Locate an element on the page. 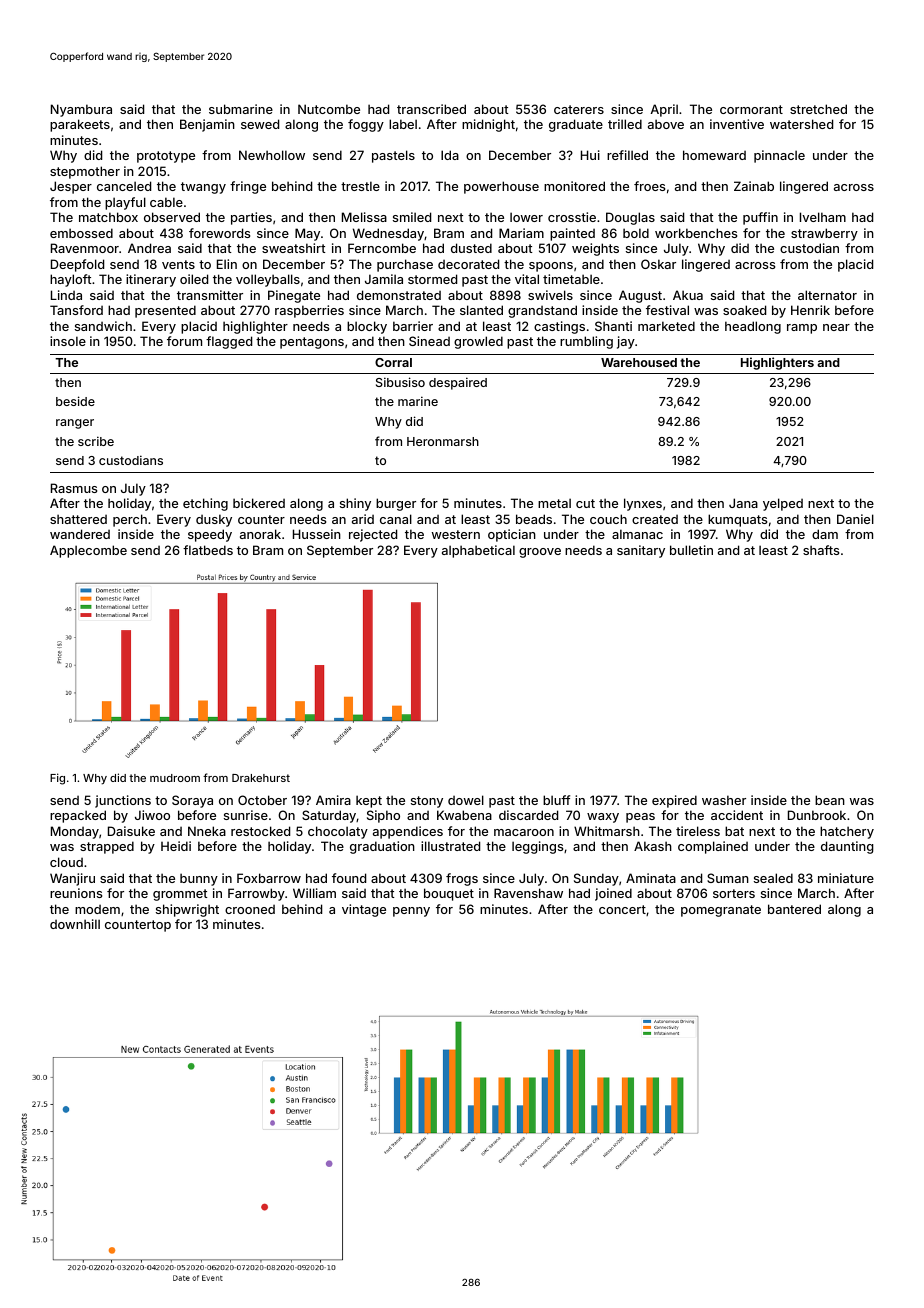  marketed is located at coordinates (666, 326).
